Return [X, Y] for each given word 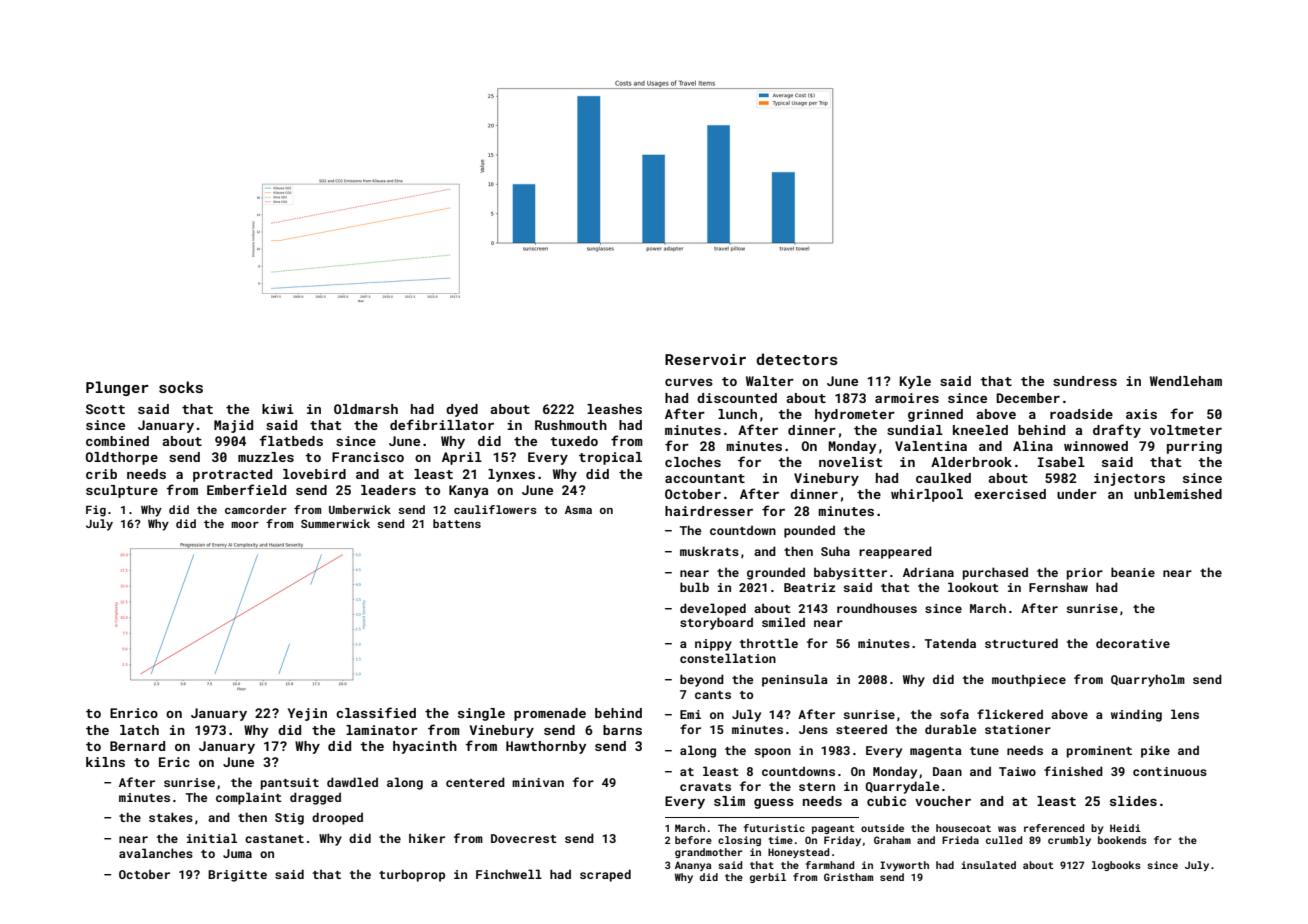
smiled [783, 622]
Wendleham [1186, 381]
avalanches [156, 853]
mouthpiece [1029, 681]
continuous [1170, 771]
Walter [770, 381]
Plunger [117, 388]
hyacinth [425, 747]
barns [622, 730]
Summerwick [335, 523]
